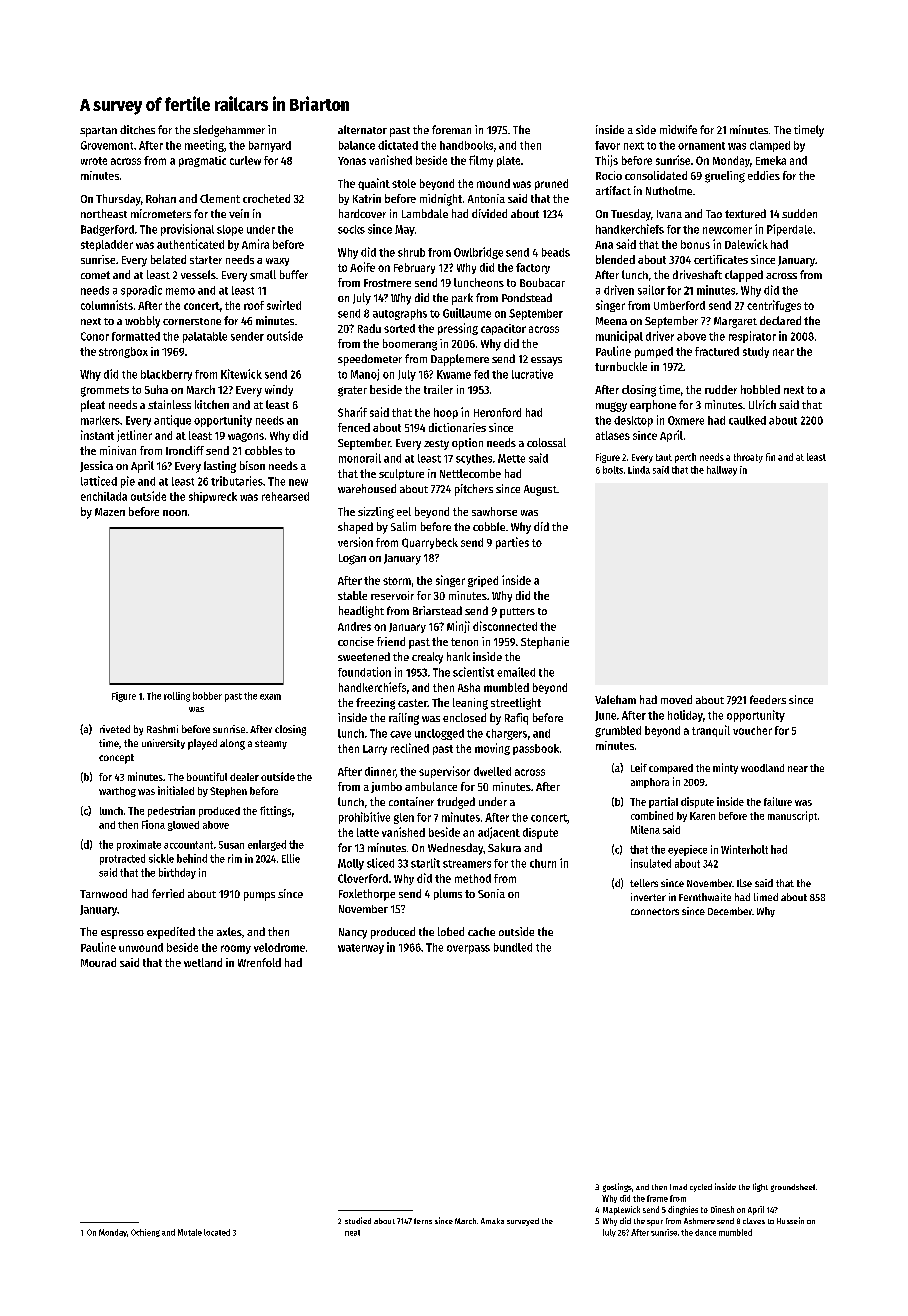 This page has height=1316, width=908. Describe the element at coordinates (229, 131) in the page. I see `sledgehammer` at that location.
